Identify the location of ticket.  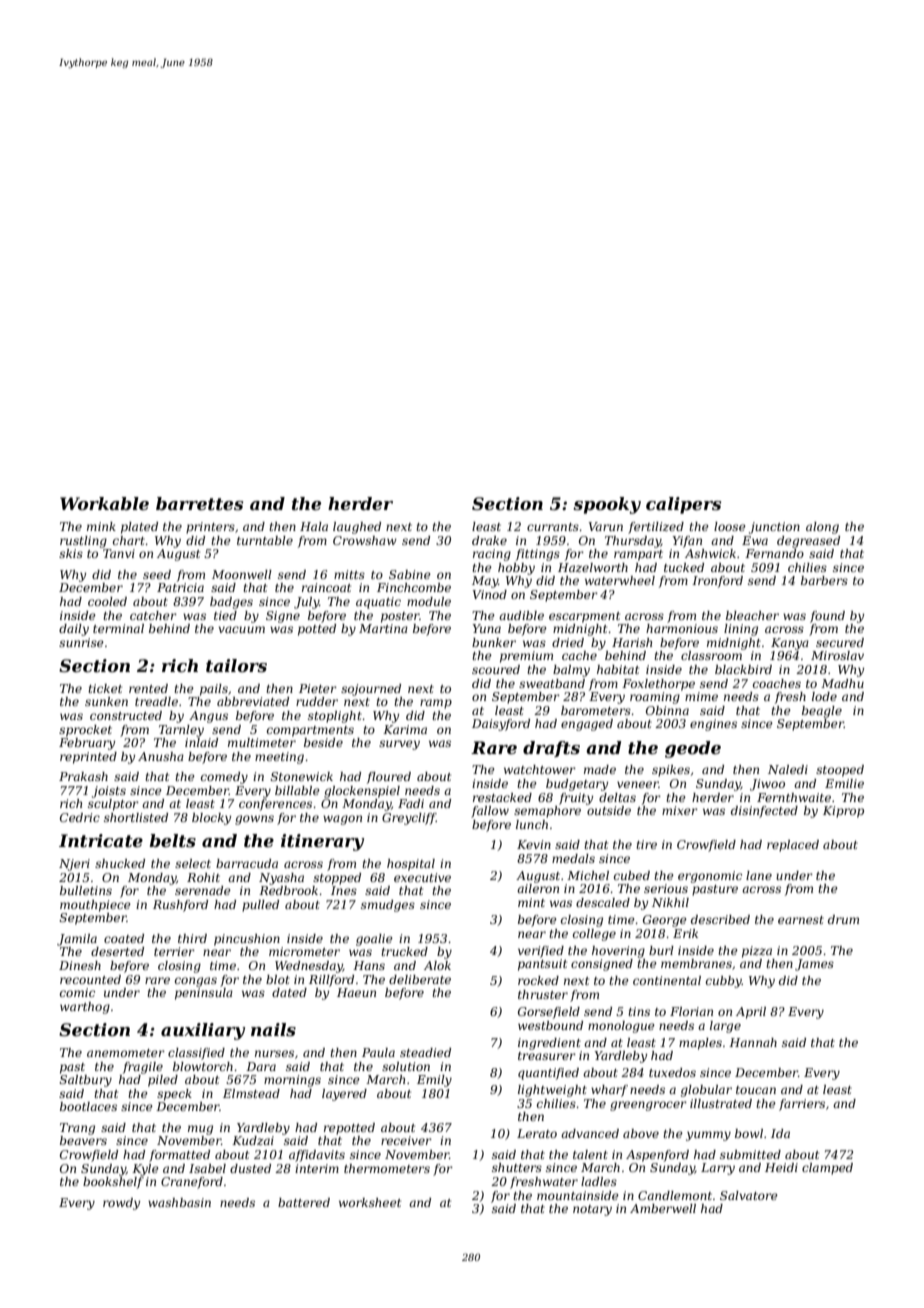
(105, 688).
